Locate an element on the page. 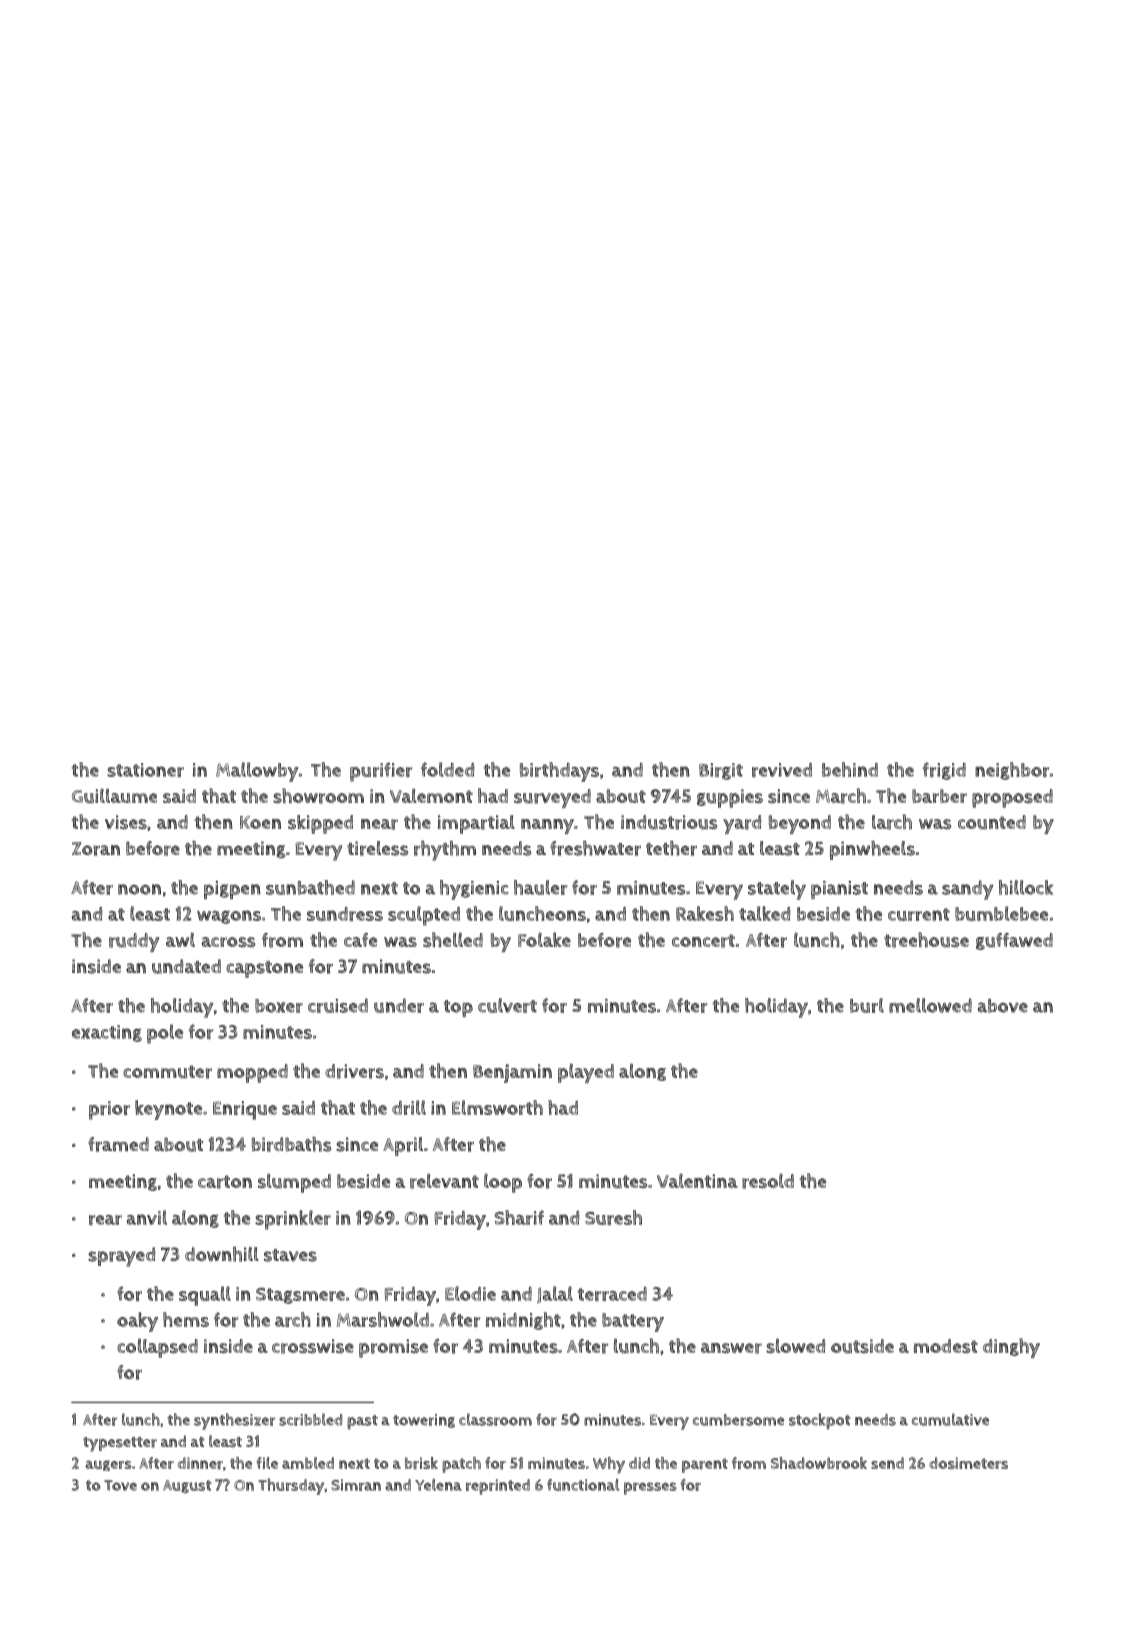 The height and width of the image is (1630, 1125). midnight is located at coordinates (523, 1321).
